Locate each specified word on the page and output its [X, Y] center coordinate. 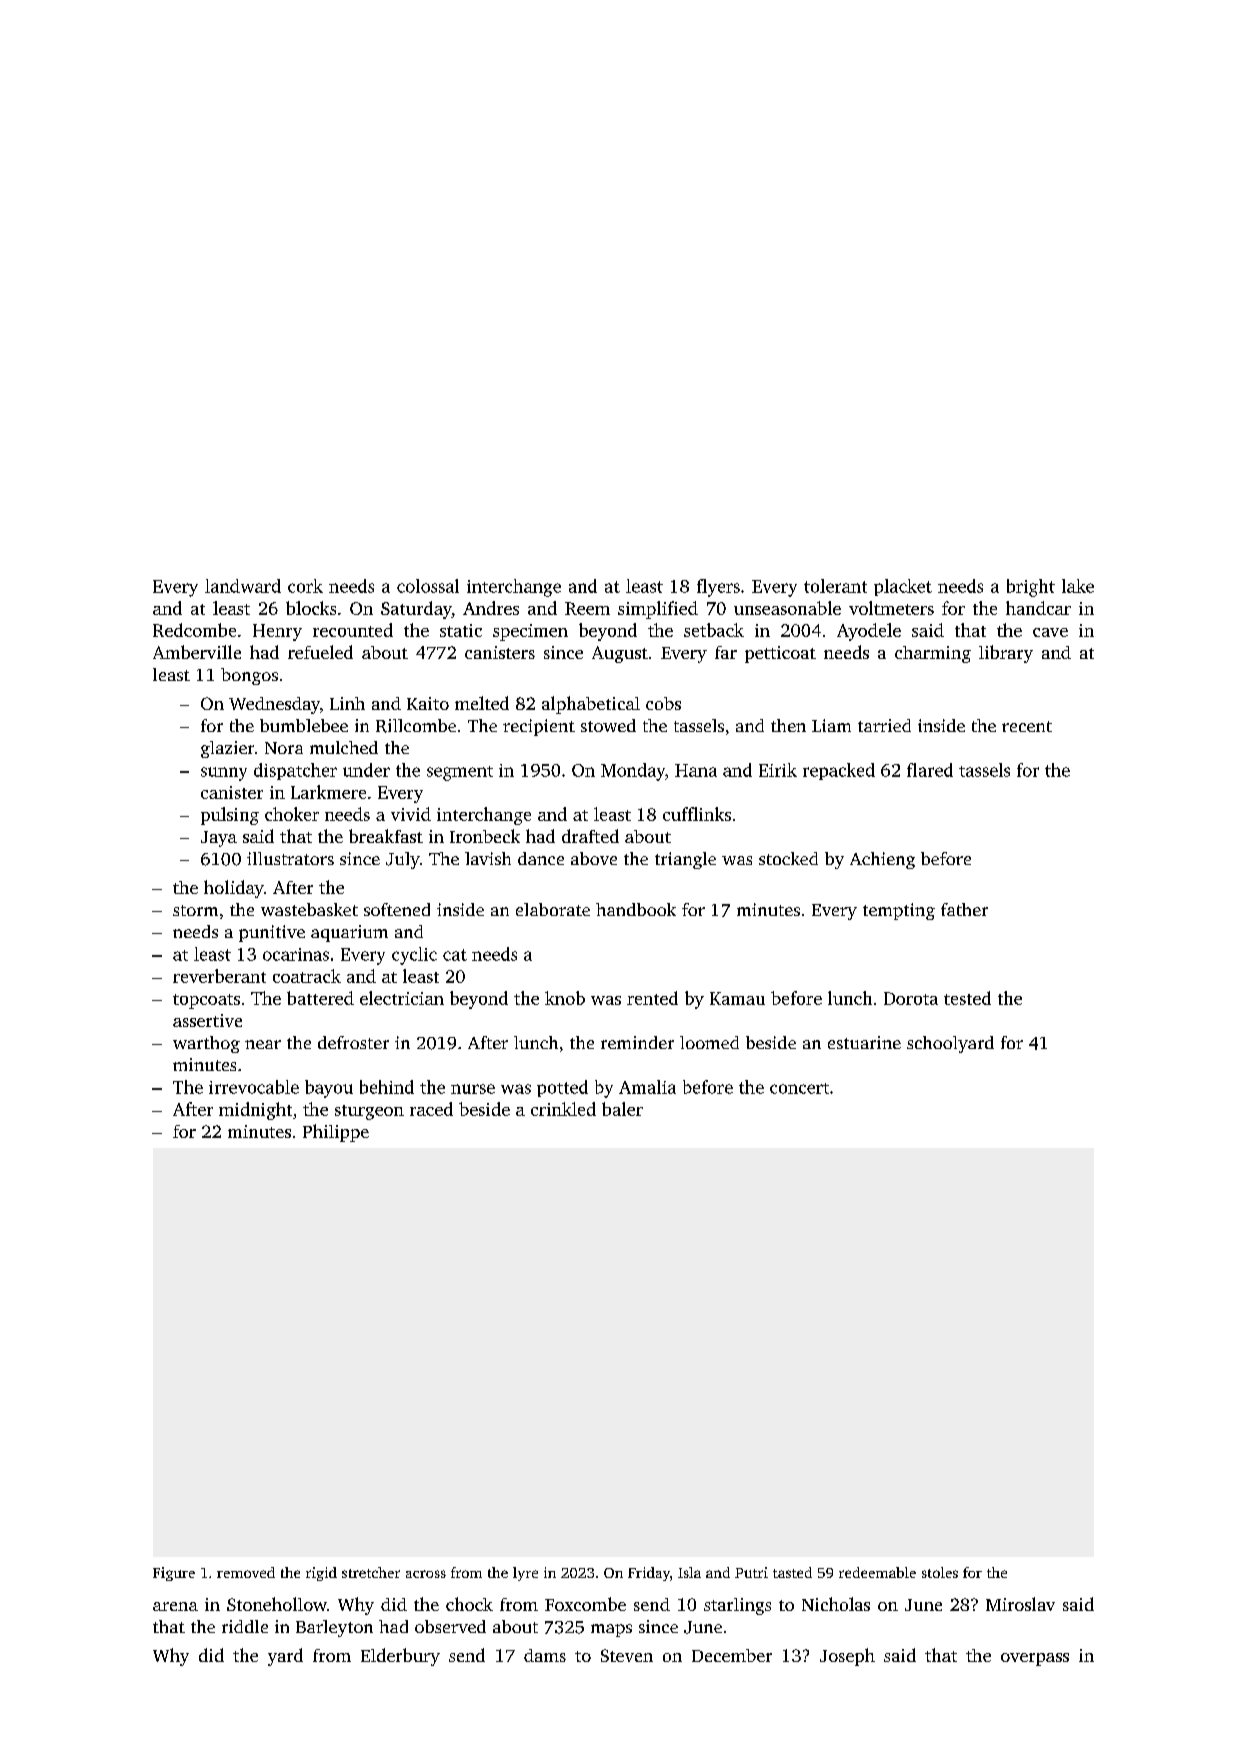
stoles [940, 1572]
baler [622, 1109]
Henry [277, 632]
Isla [689, 1572]
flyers [718, 588]
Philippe [336, 1133]
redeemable [877, 1572]
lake [1078, 586]
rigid [321, 1574]
